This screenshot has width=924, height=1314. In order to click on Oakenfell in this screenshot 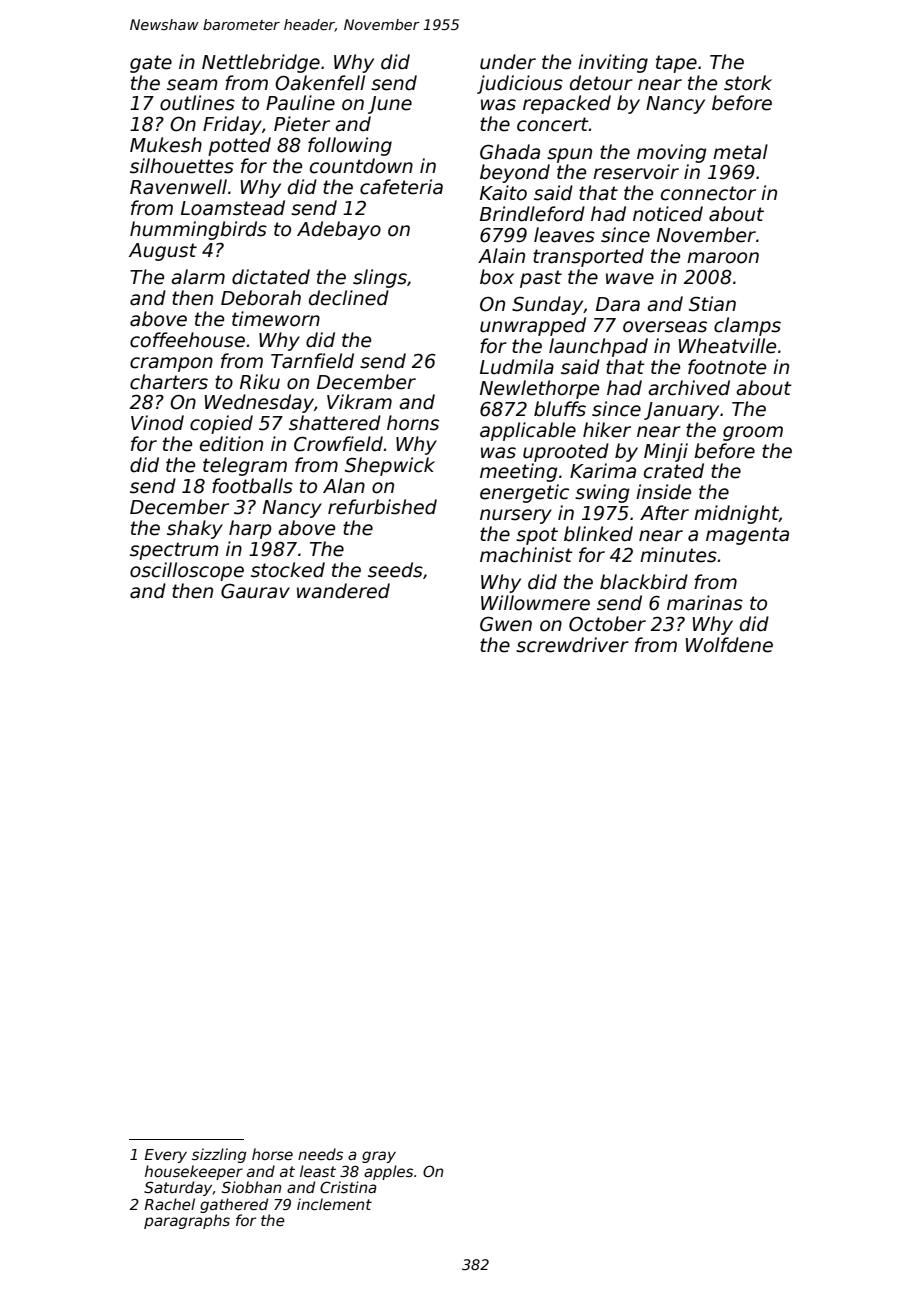, I will do `click(320, 83)`.
